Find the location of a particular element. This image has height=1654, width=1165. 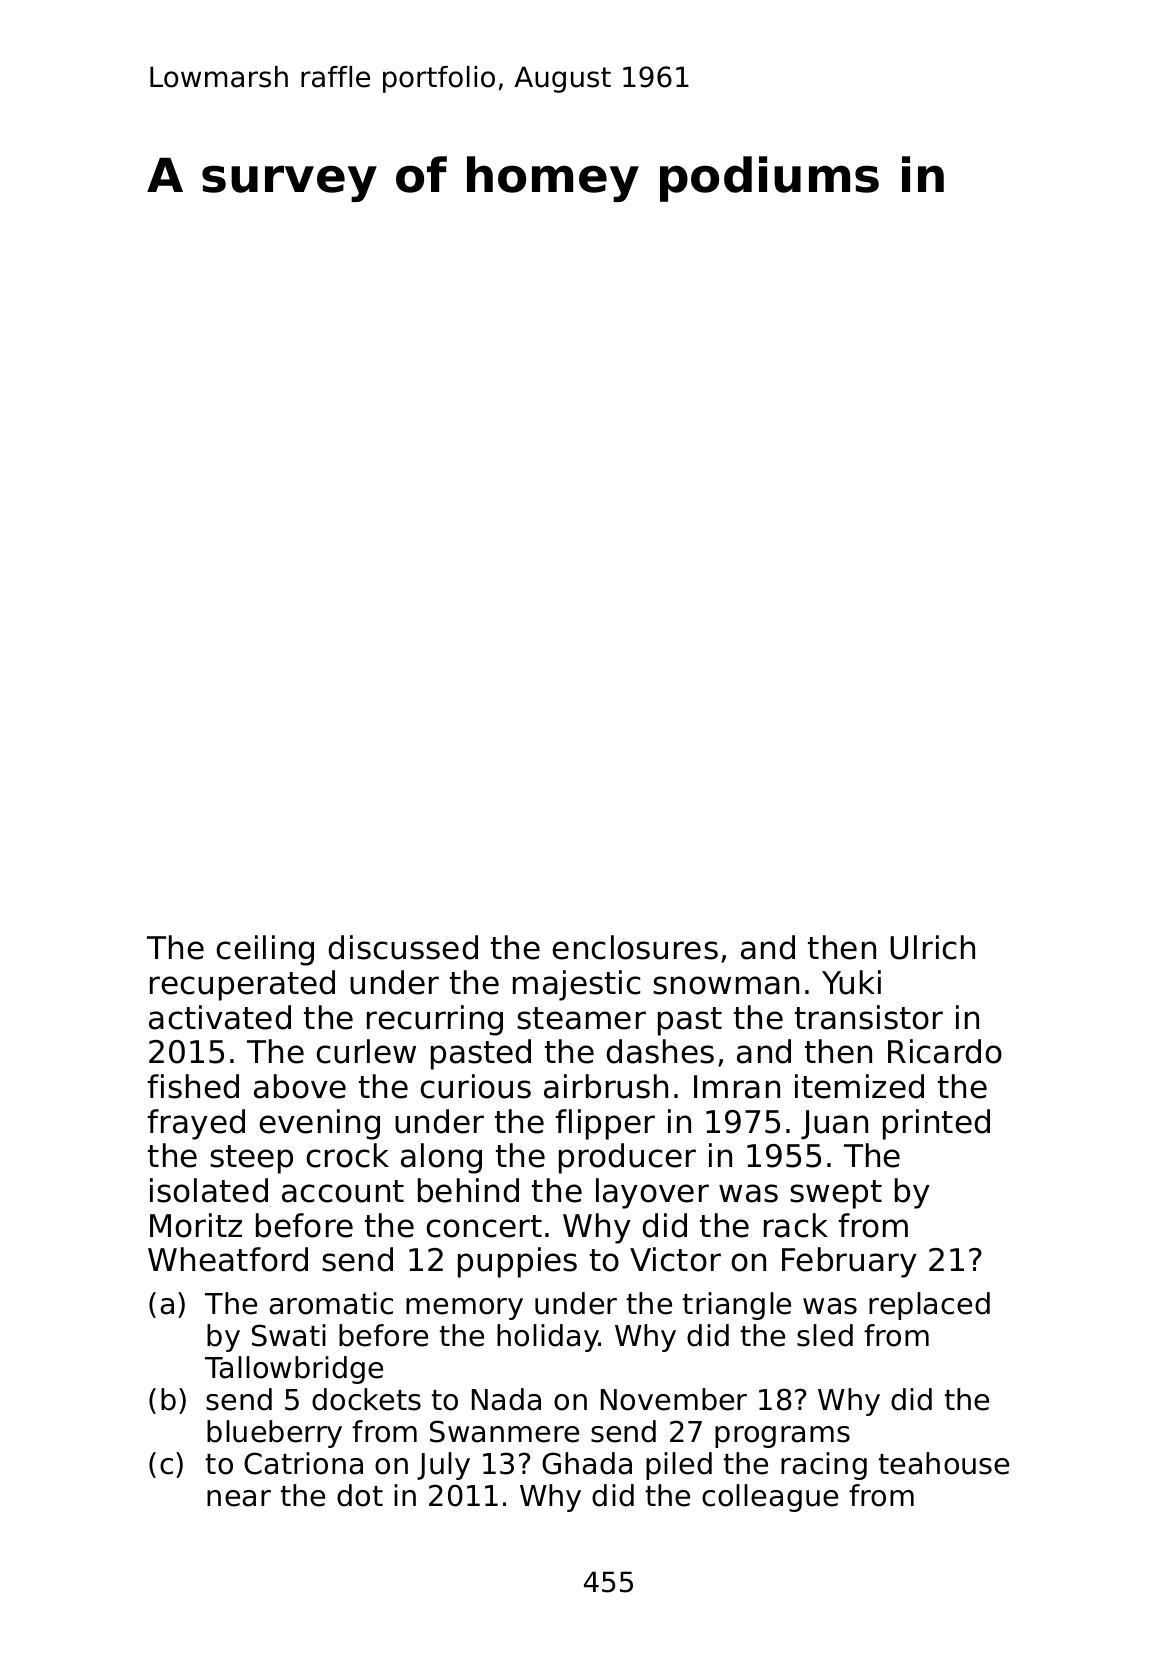

colleague is located at coordinates (770, 1498).
